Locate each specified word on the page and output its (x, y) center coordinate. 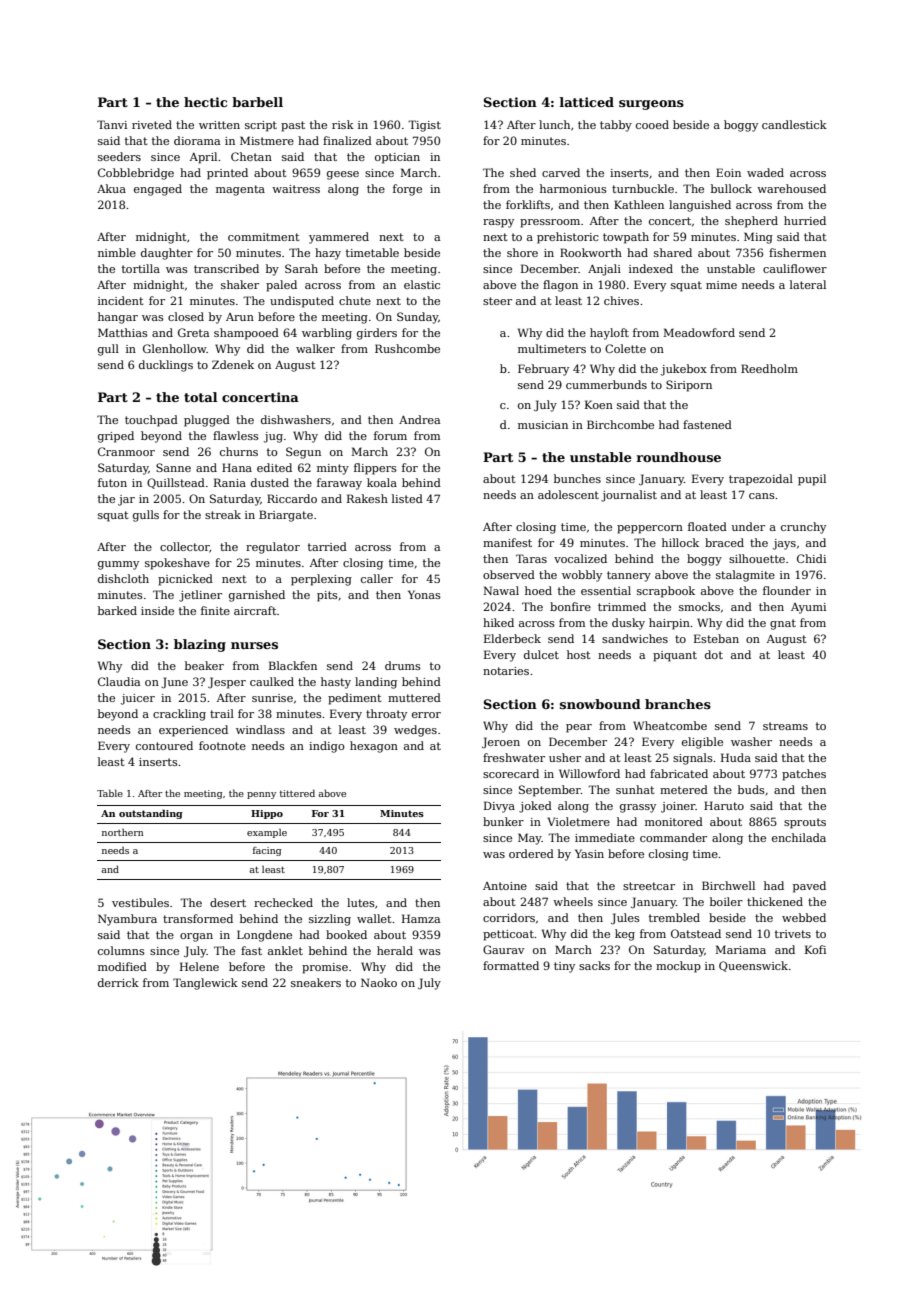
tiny (564, 967)
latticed (586, 102)
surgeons (651, 105)
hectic (205, 102)
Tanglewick (205, 984)
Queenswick (753, 966)
